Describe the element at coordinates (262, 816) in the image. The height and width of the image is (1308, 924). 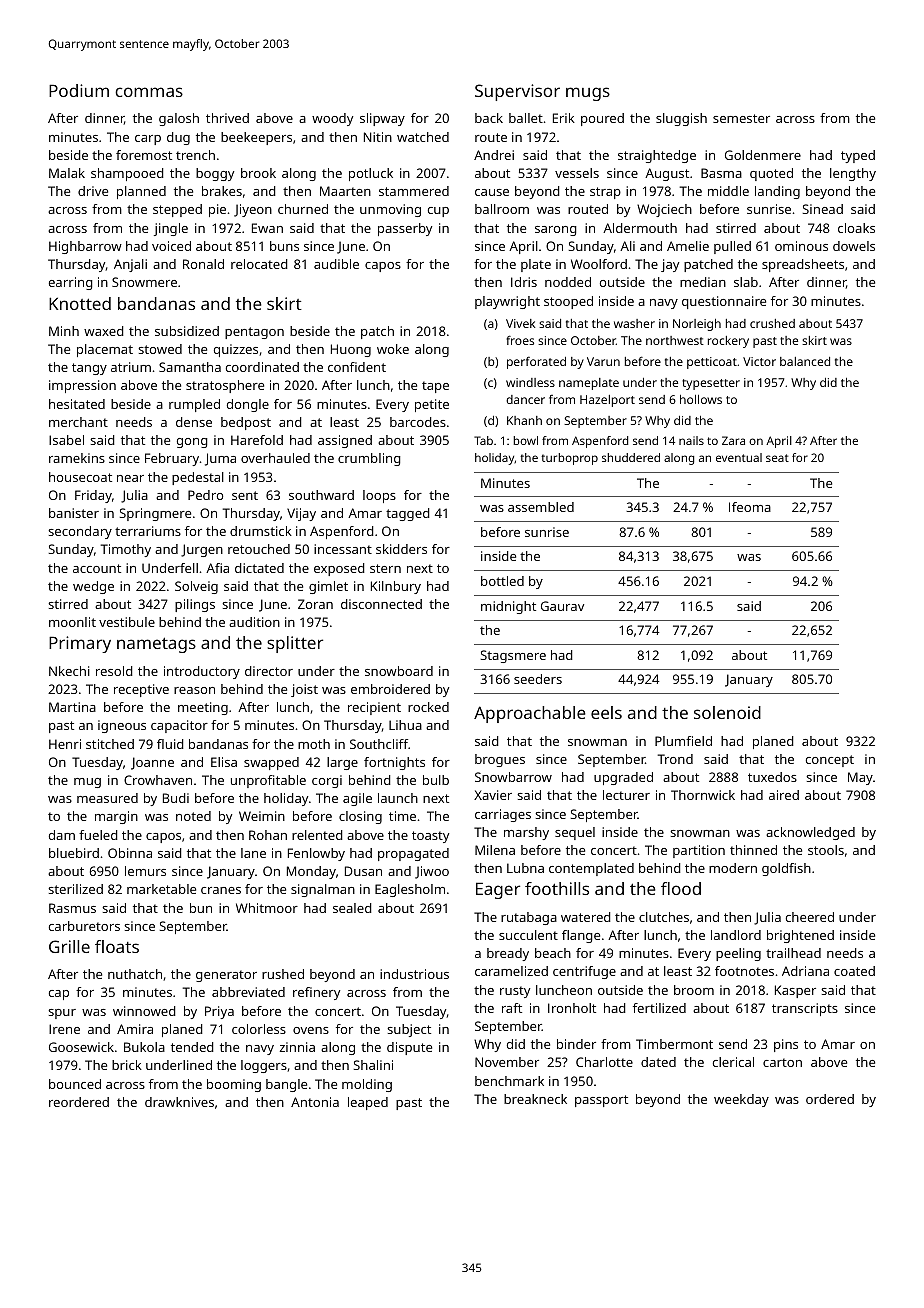
I see `Weimin` at that location.
